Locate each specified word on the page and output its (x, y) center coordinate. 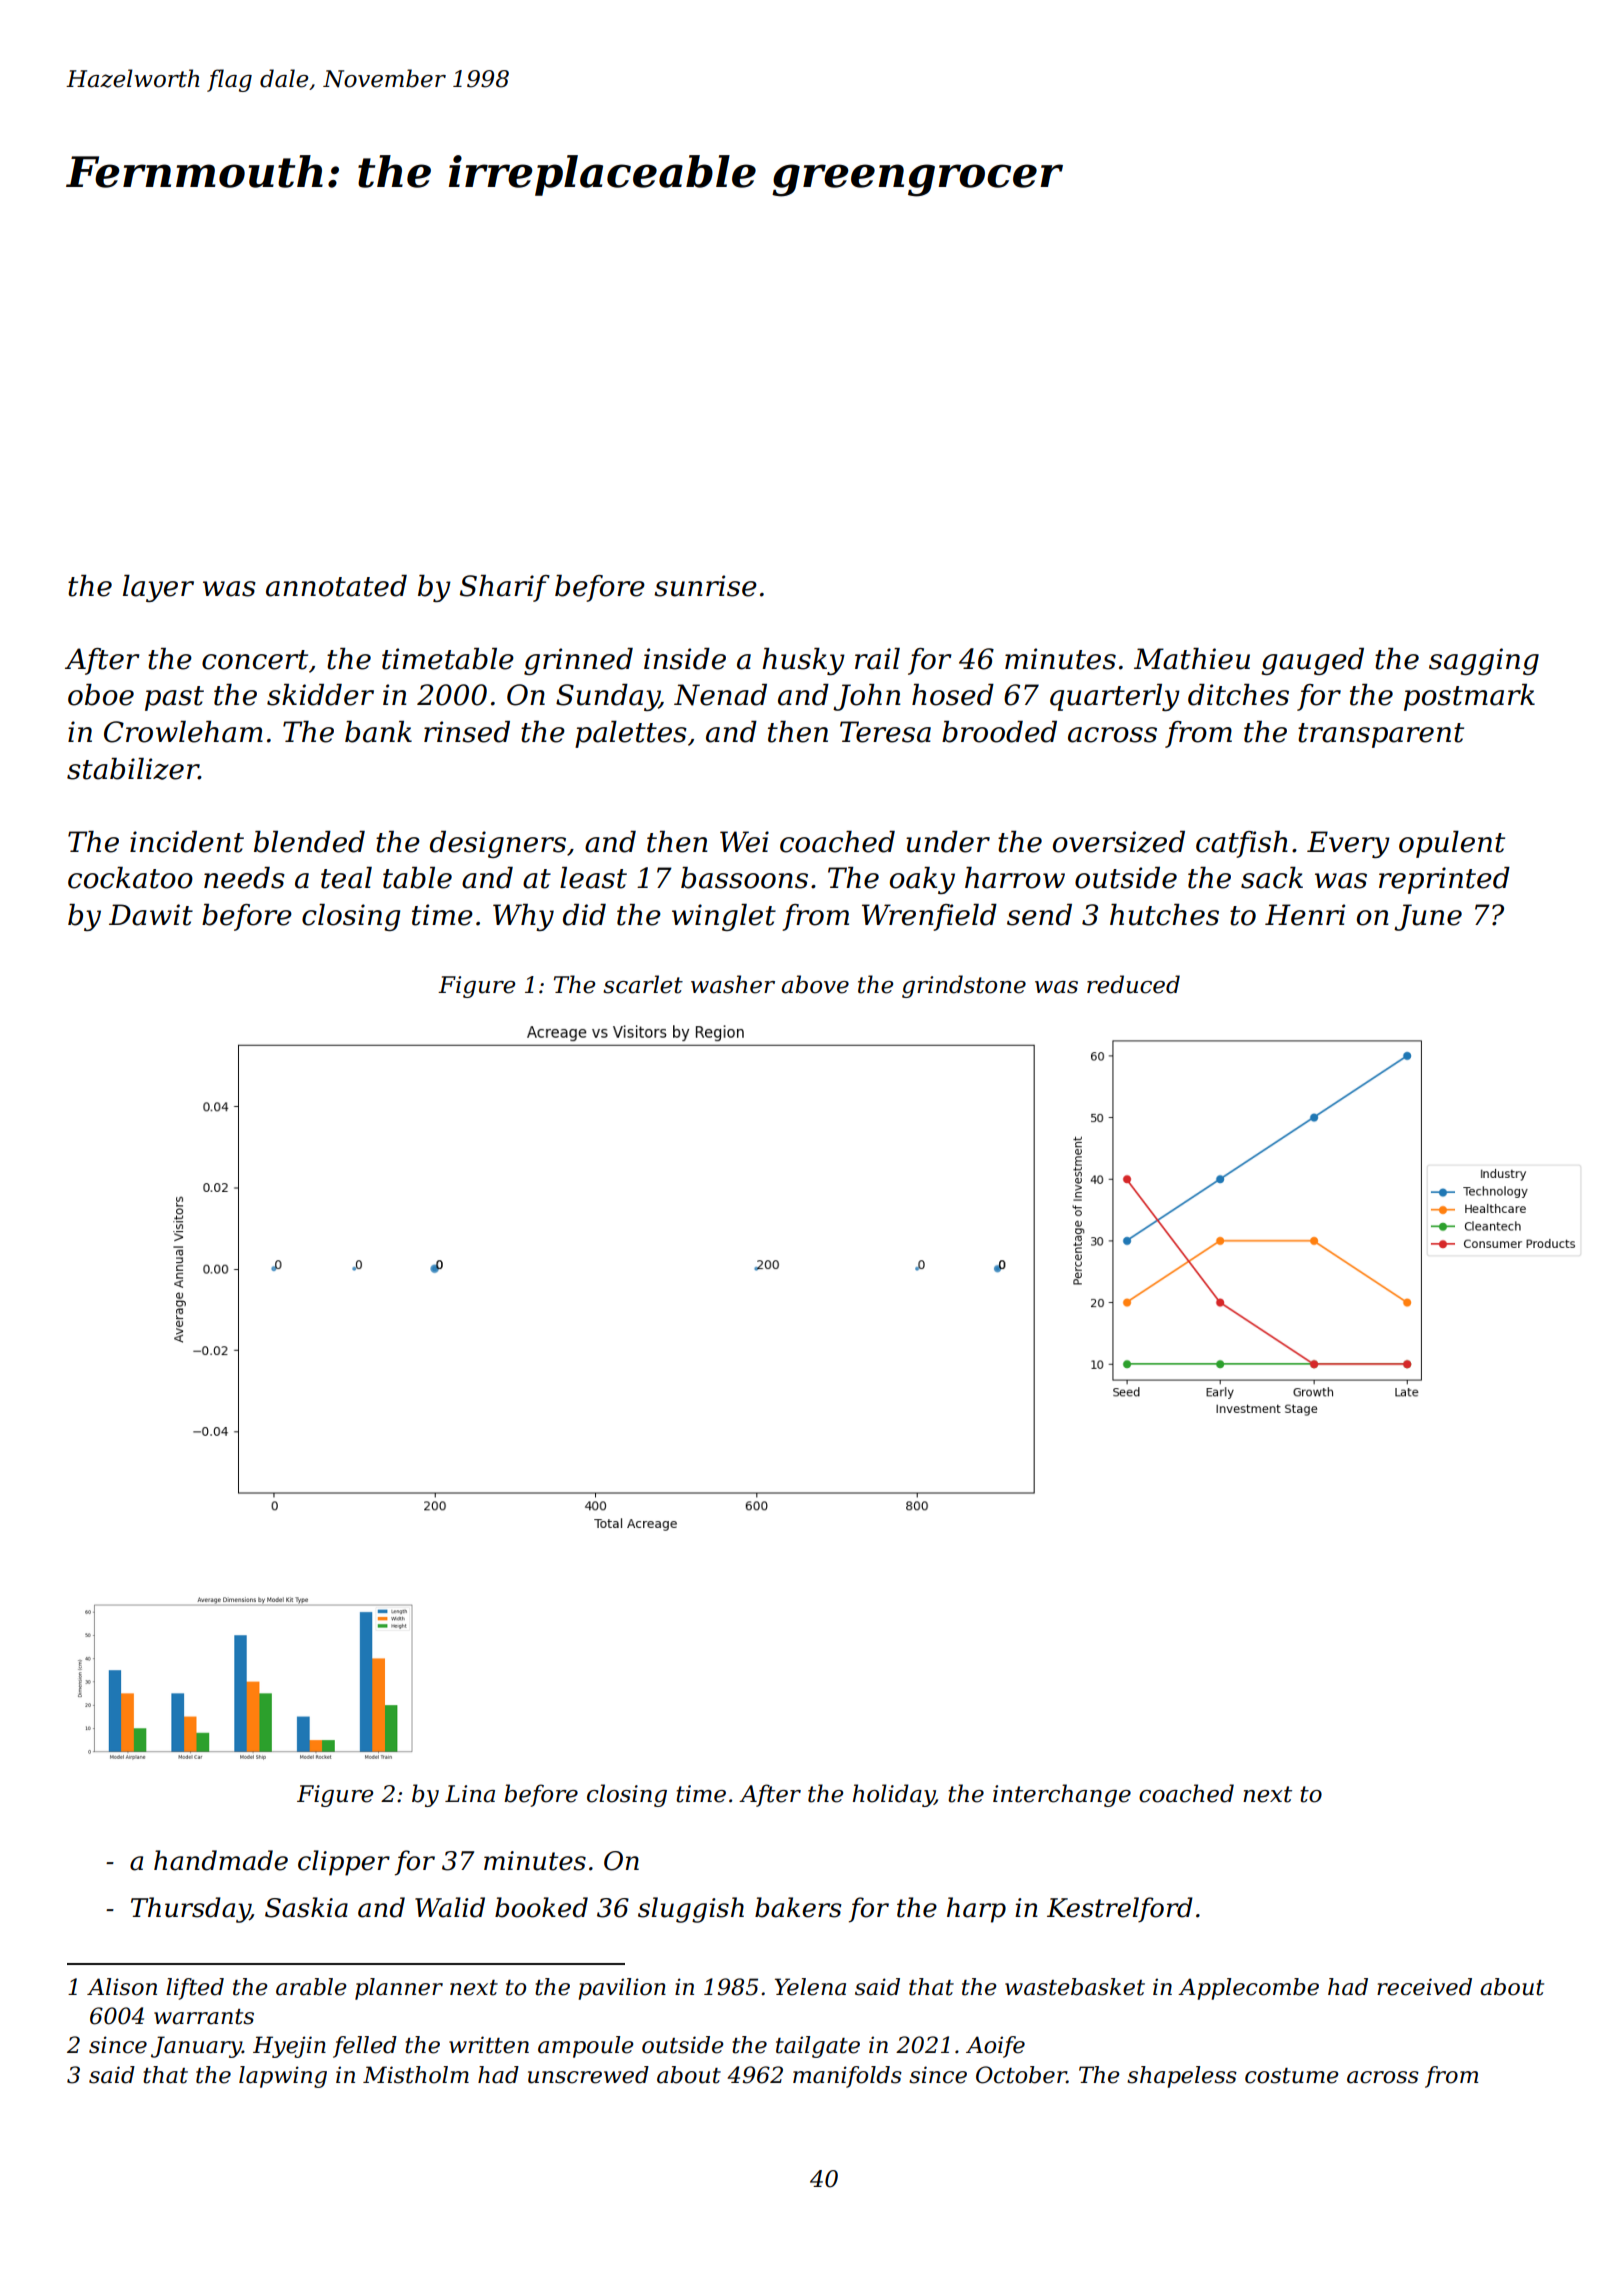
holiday (894, 1795)
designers (498, 844)
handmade (221, 1860)
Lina (470, 1794)
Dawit (151, 915)
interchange (1062, 1795)
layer (158, 588)
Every (1348, 844)
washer (733, 984)
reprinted (1444, 880)
